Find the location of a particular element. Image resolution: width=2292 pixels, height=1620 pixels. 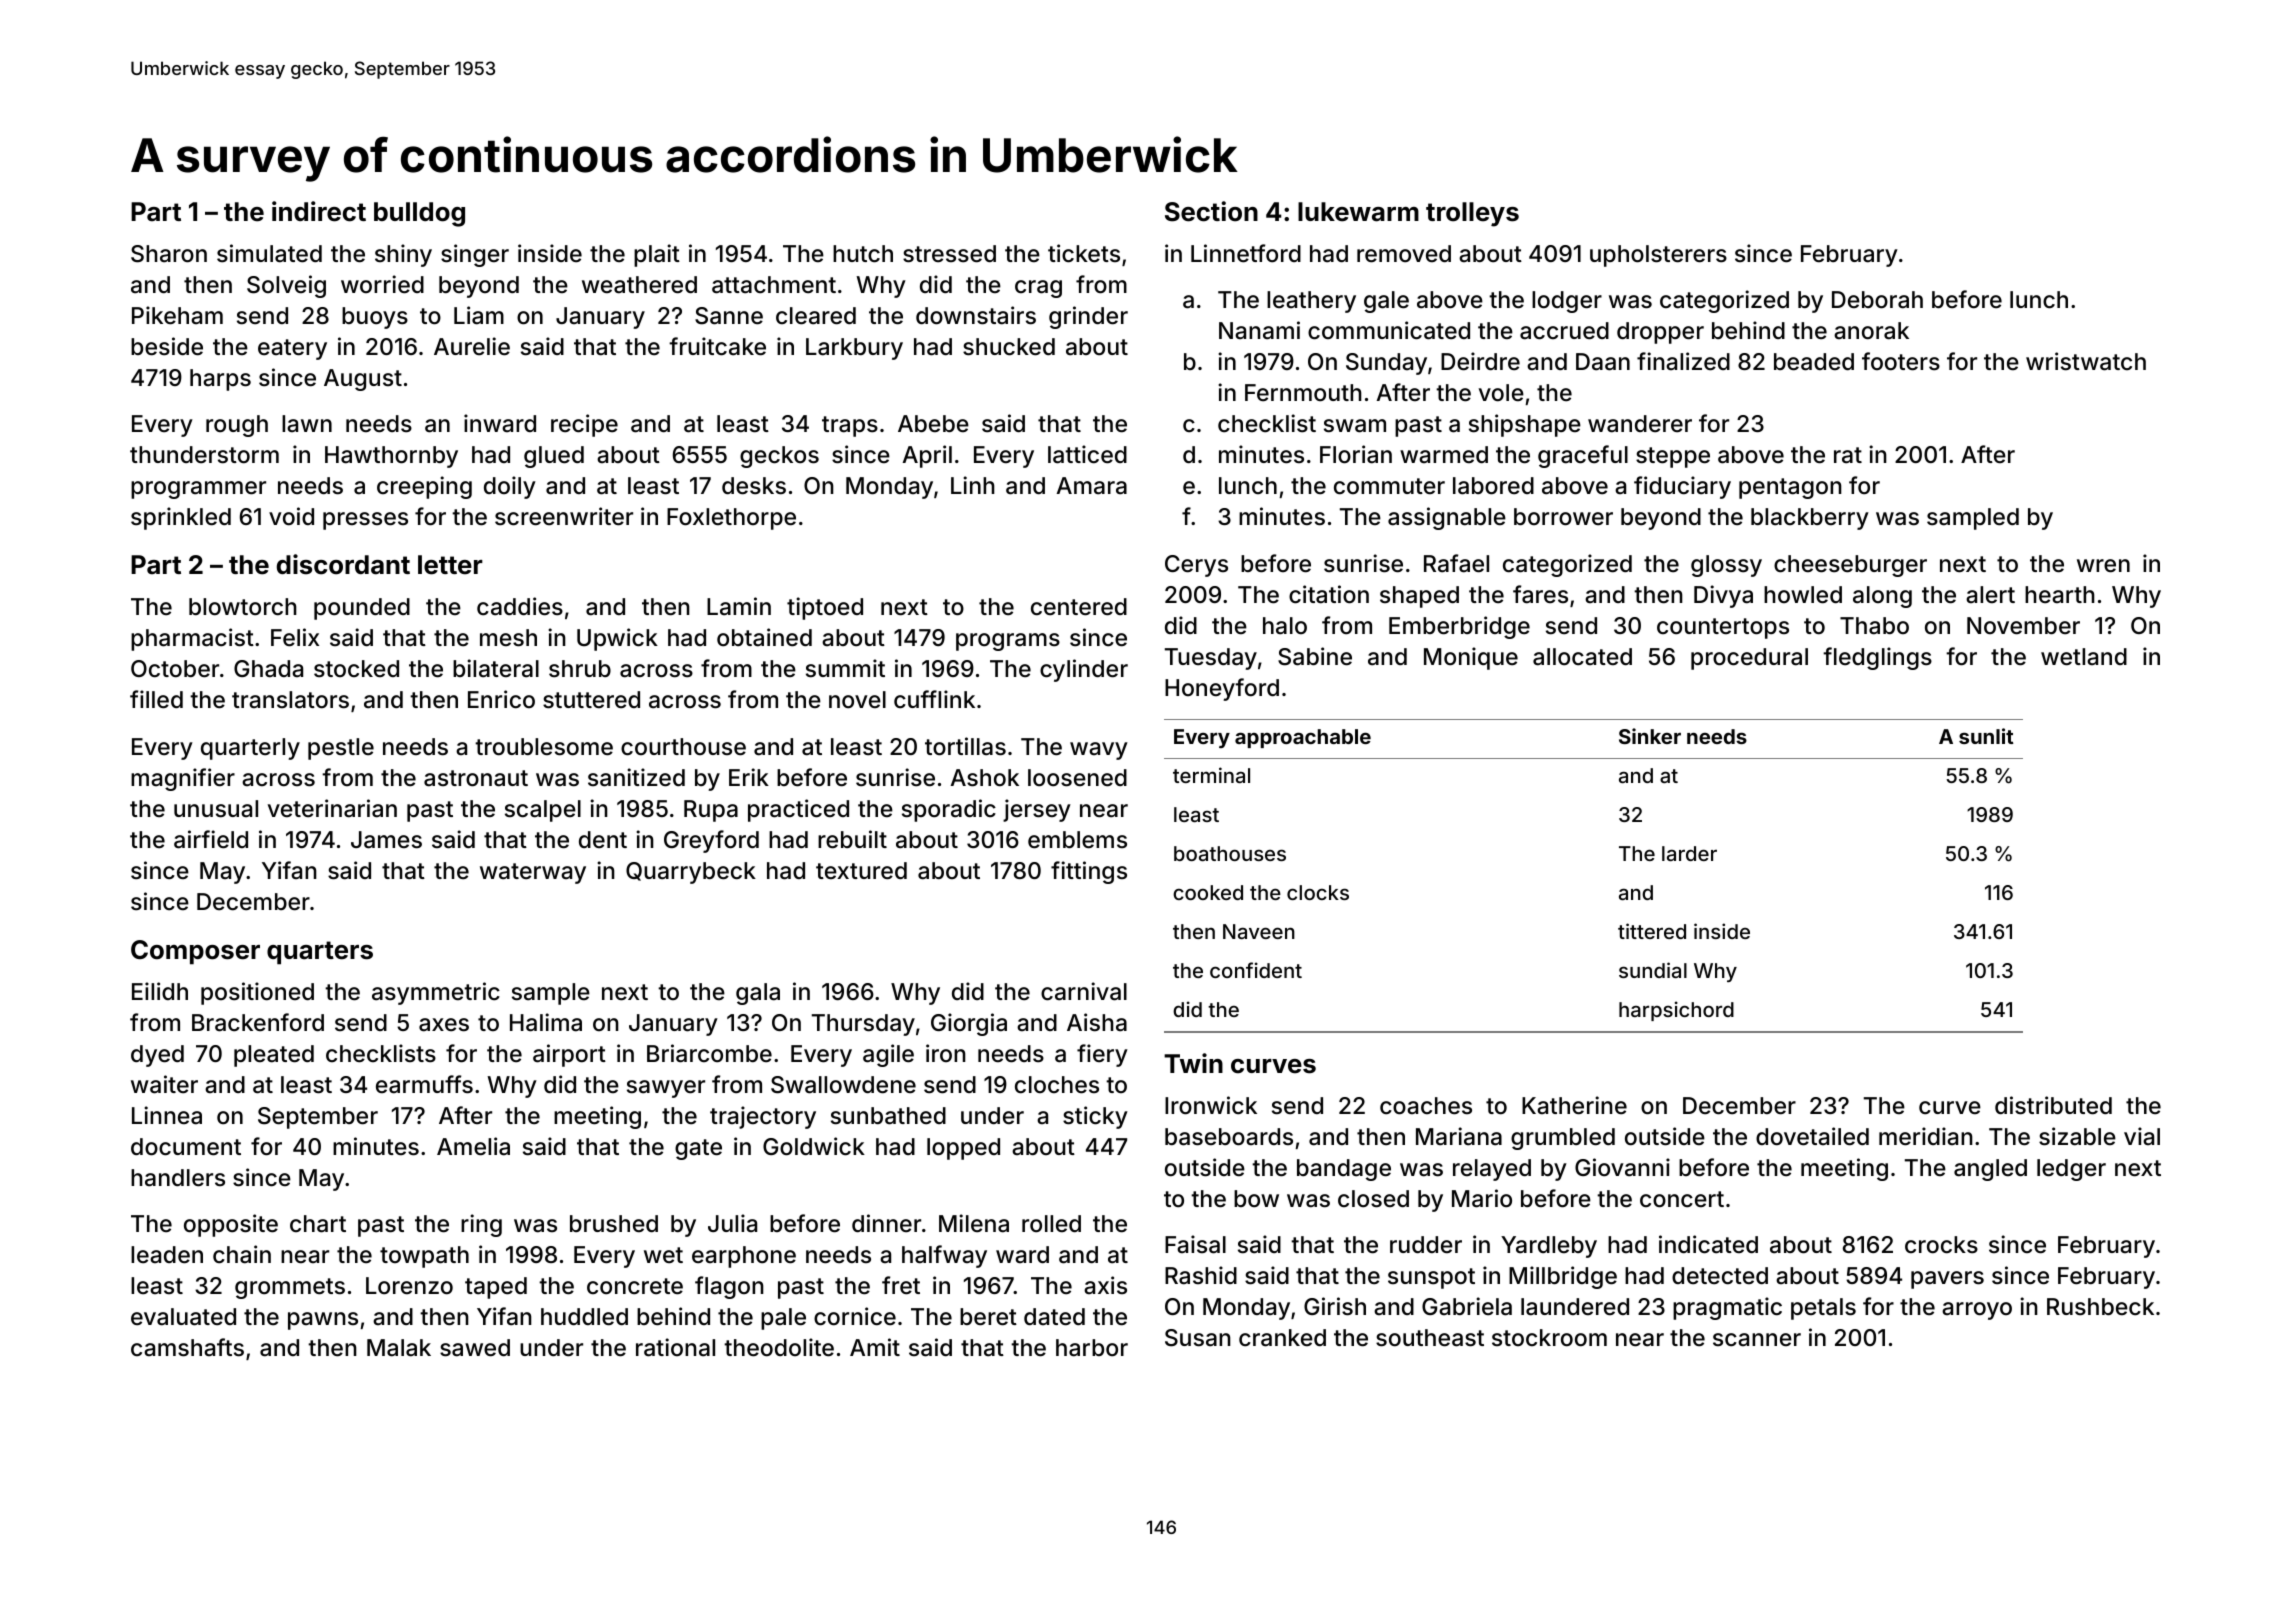

Section is located at coordinates (1211, 211).
